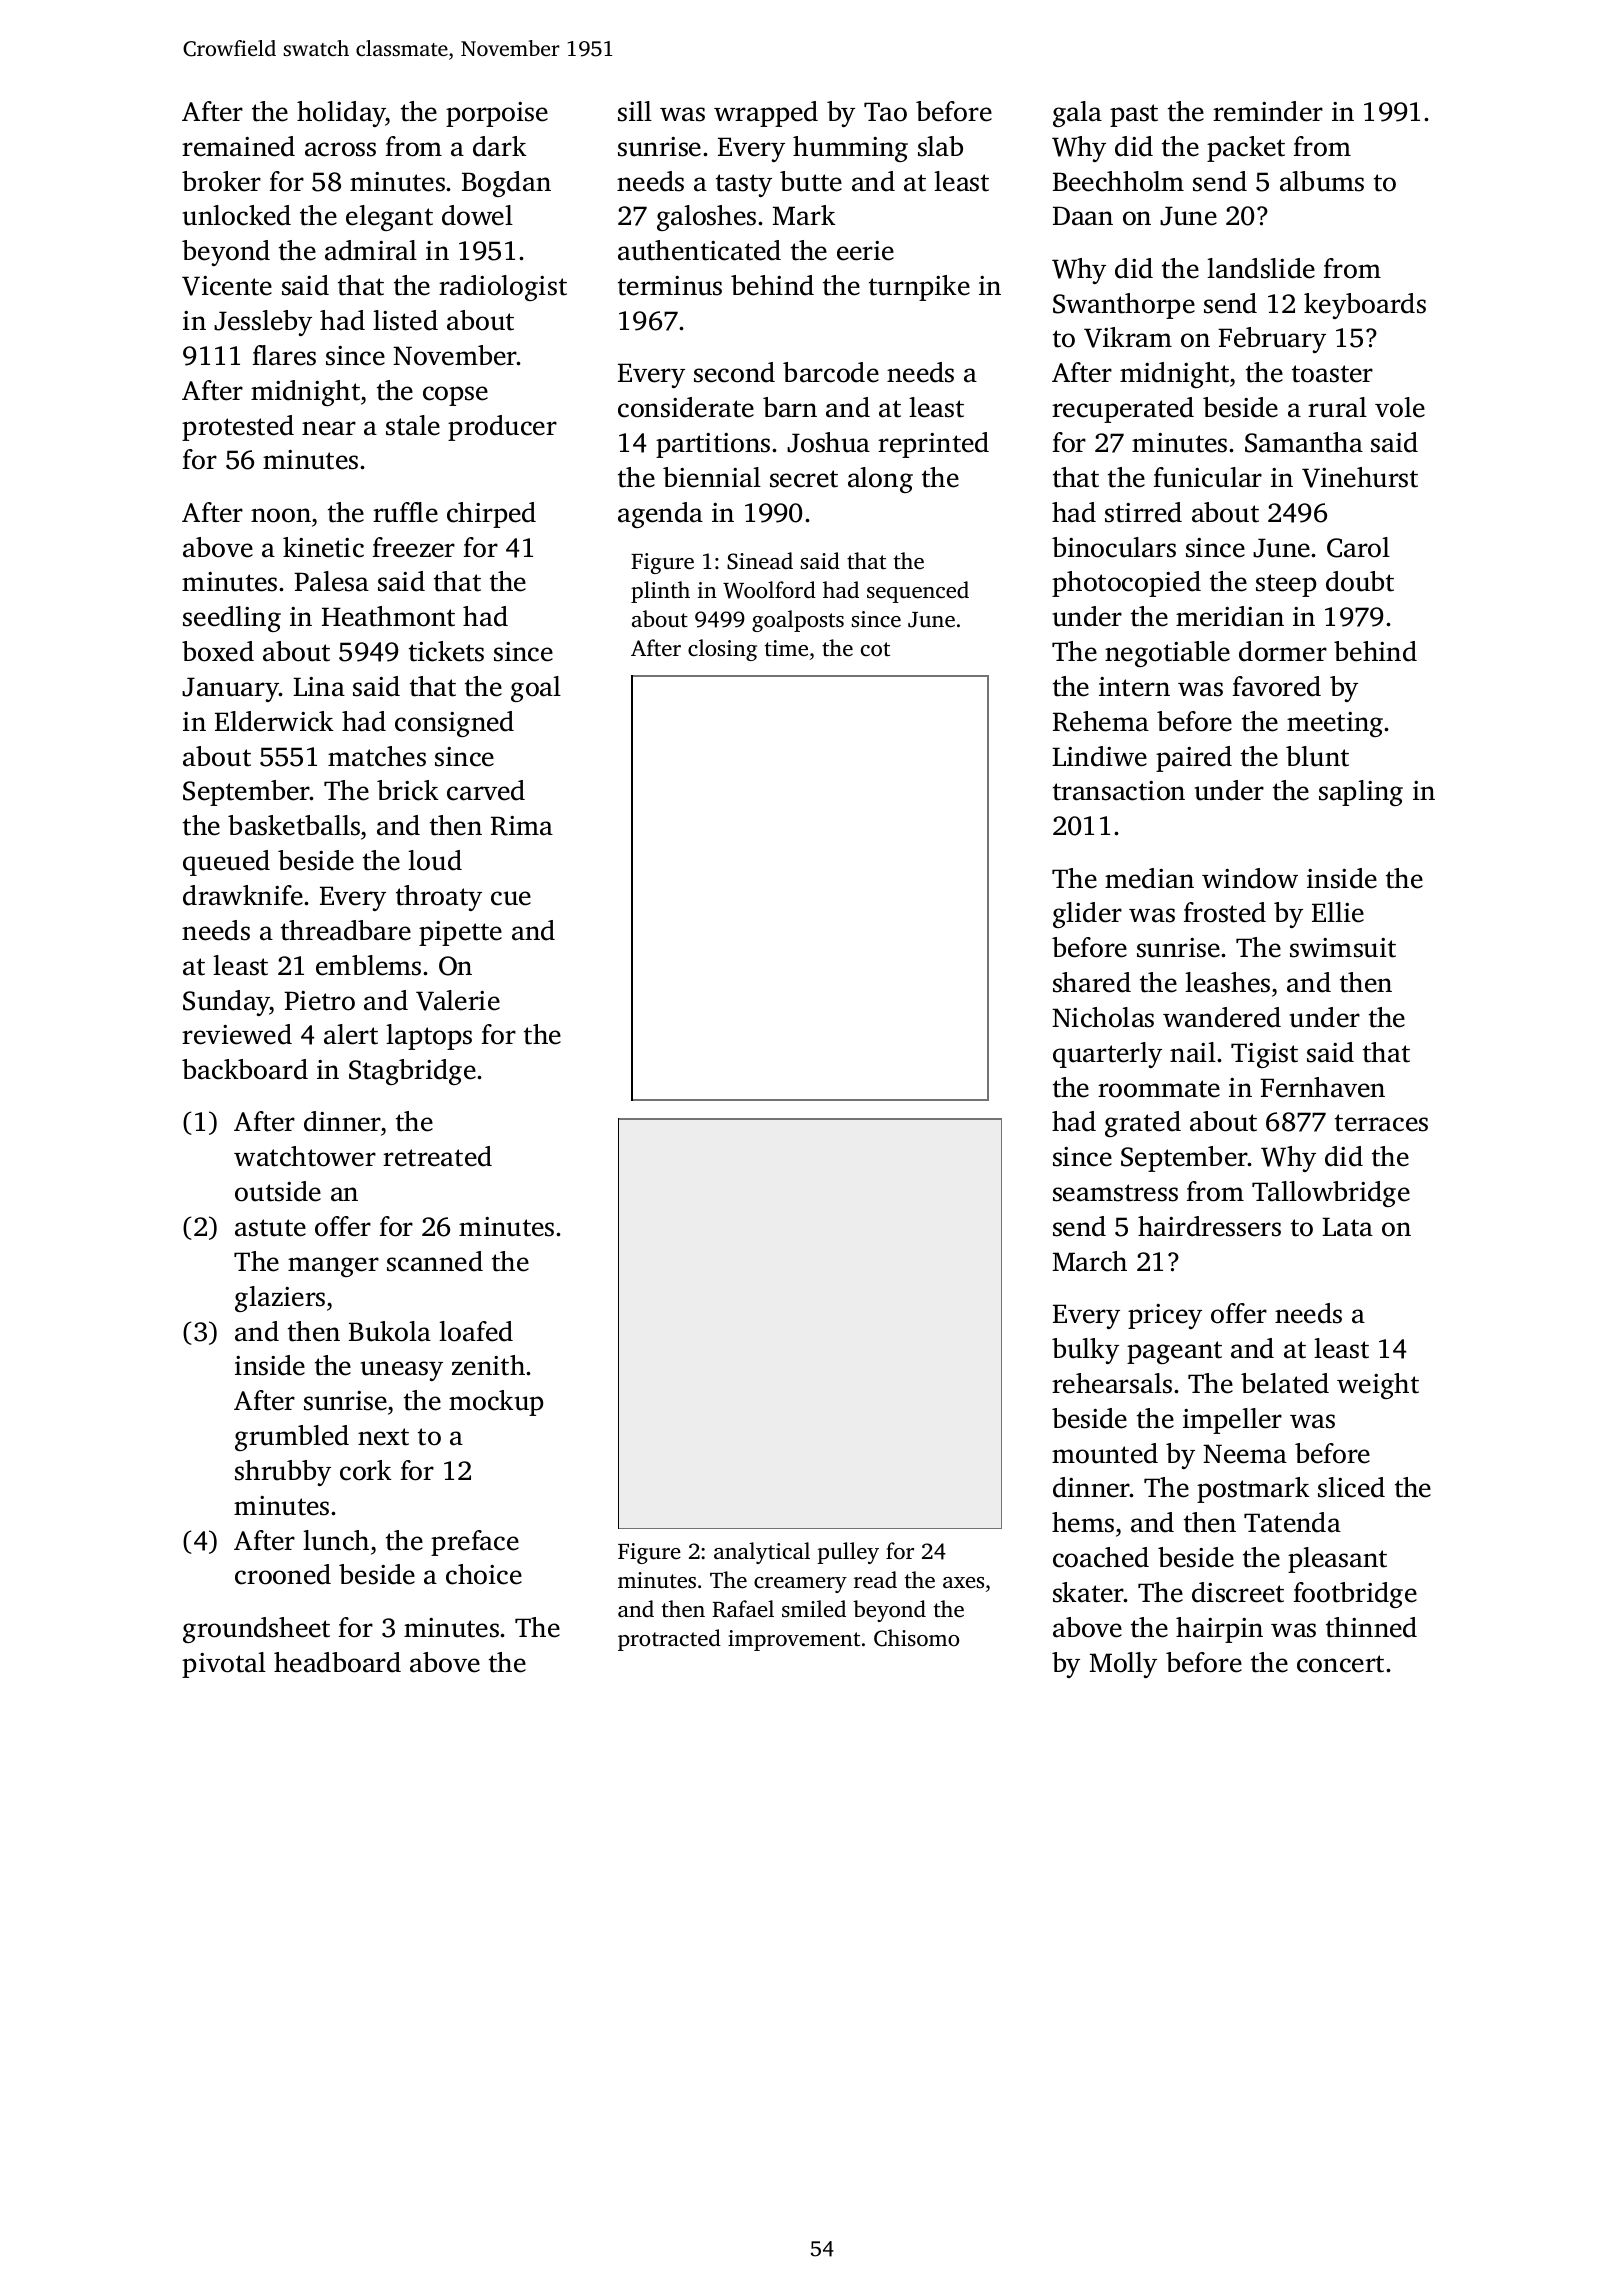  What do you see at coordinates (1340, 1664) in the page?
I see `concert` at bounding box center [1340, 1664].
